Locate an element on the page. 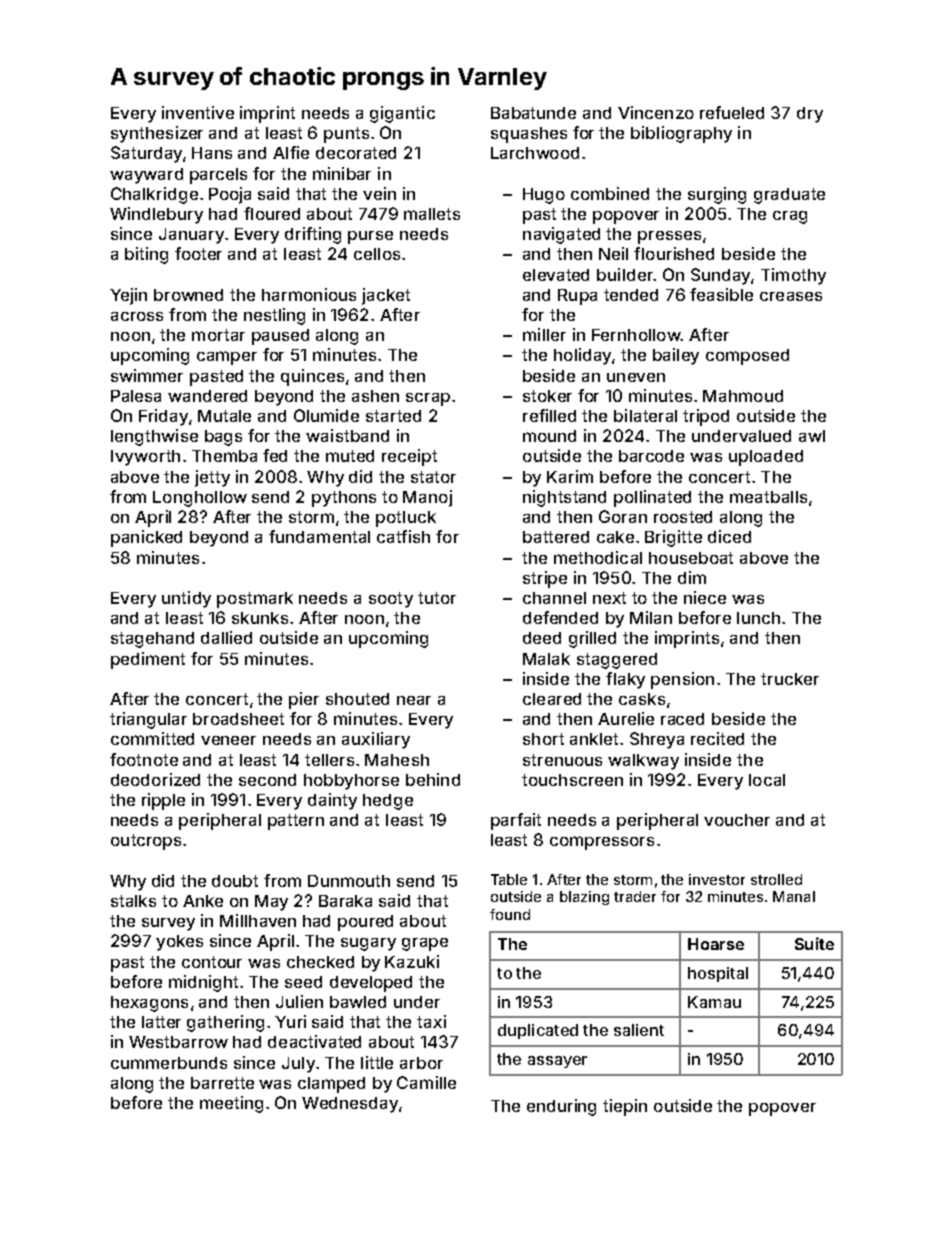  Kamau is located at coordinates (714, 1002).
